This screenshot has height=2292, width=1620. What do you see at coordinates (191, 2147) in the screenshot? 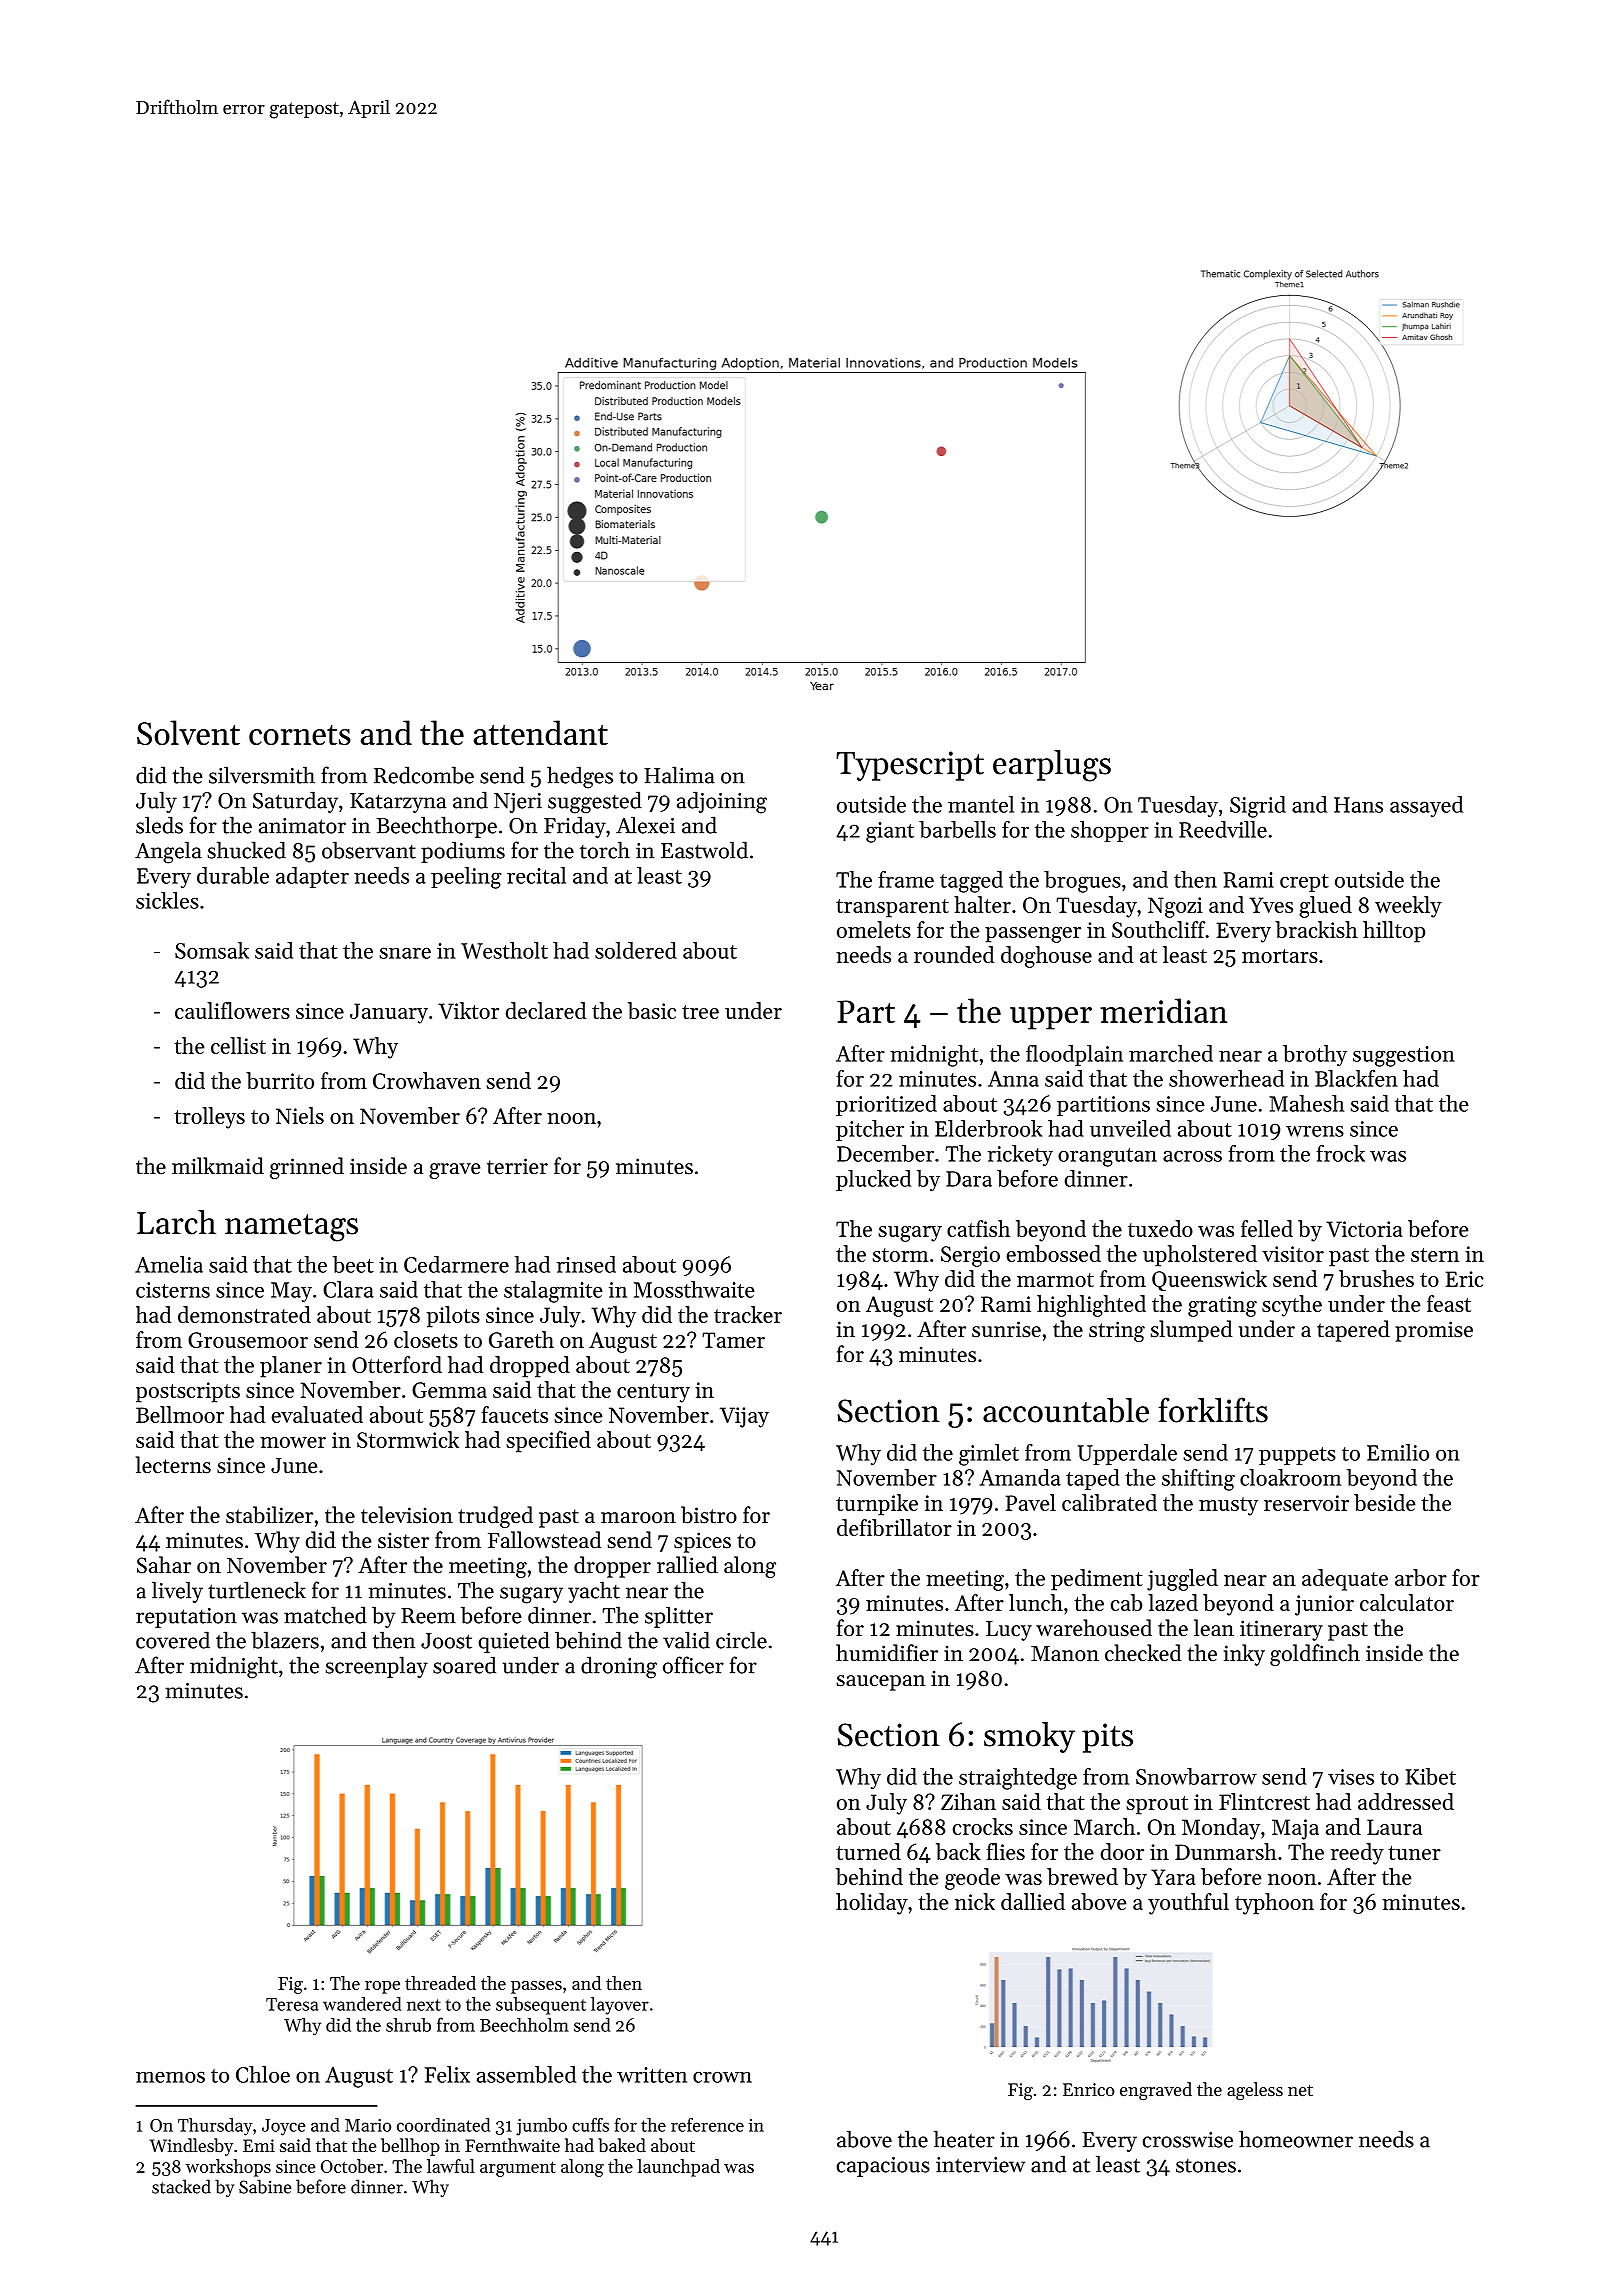
I see `Windlesby` at bounding box center [191, 2147].
